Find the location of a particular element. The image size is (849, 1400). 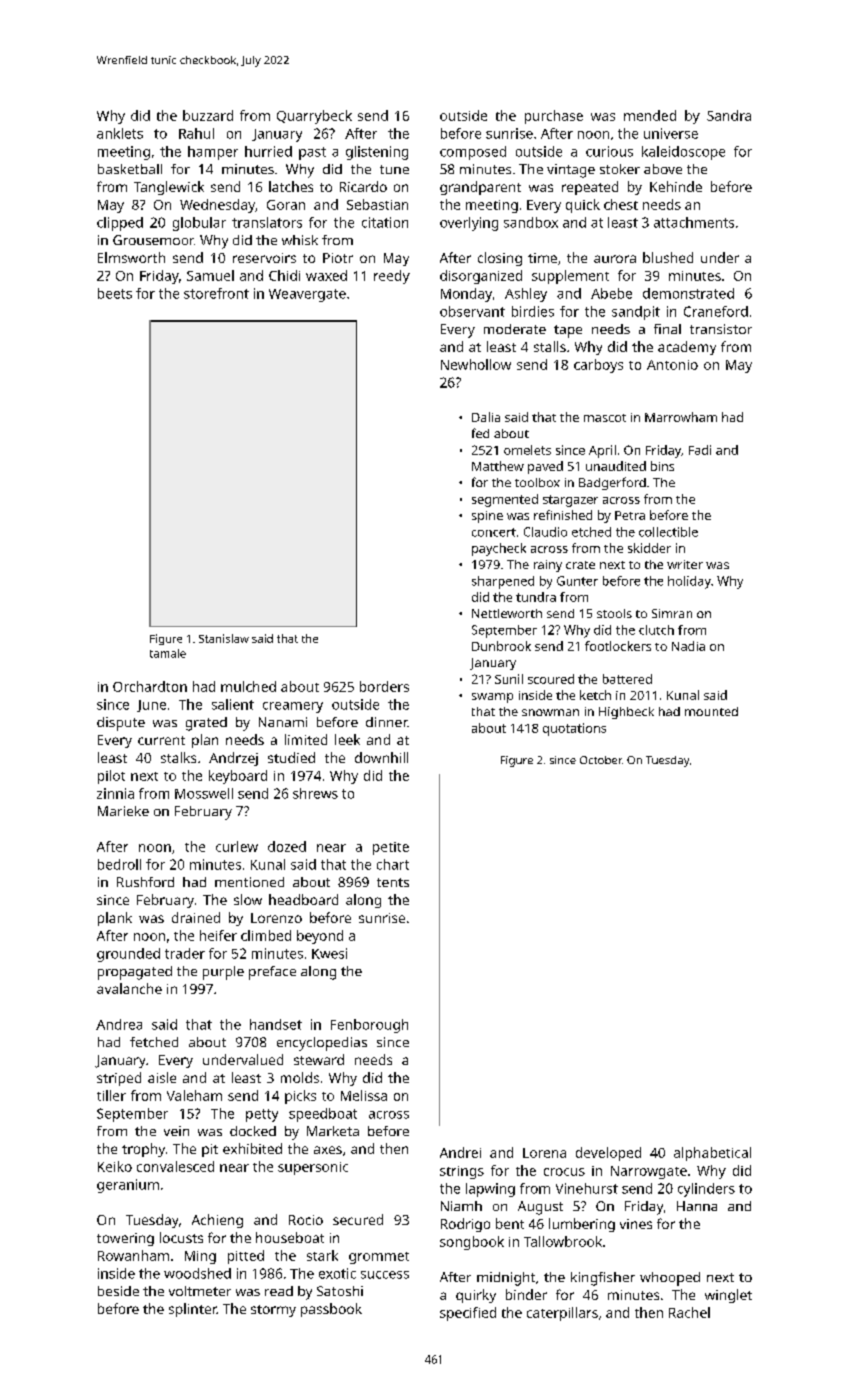

steward is located at coordinates (319, 1059).
